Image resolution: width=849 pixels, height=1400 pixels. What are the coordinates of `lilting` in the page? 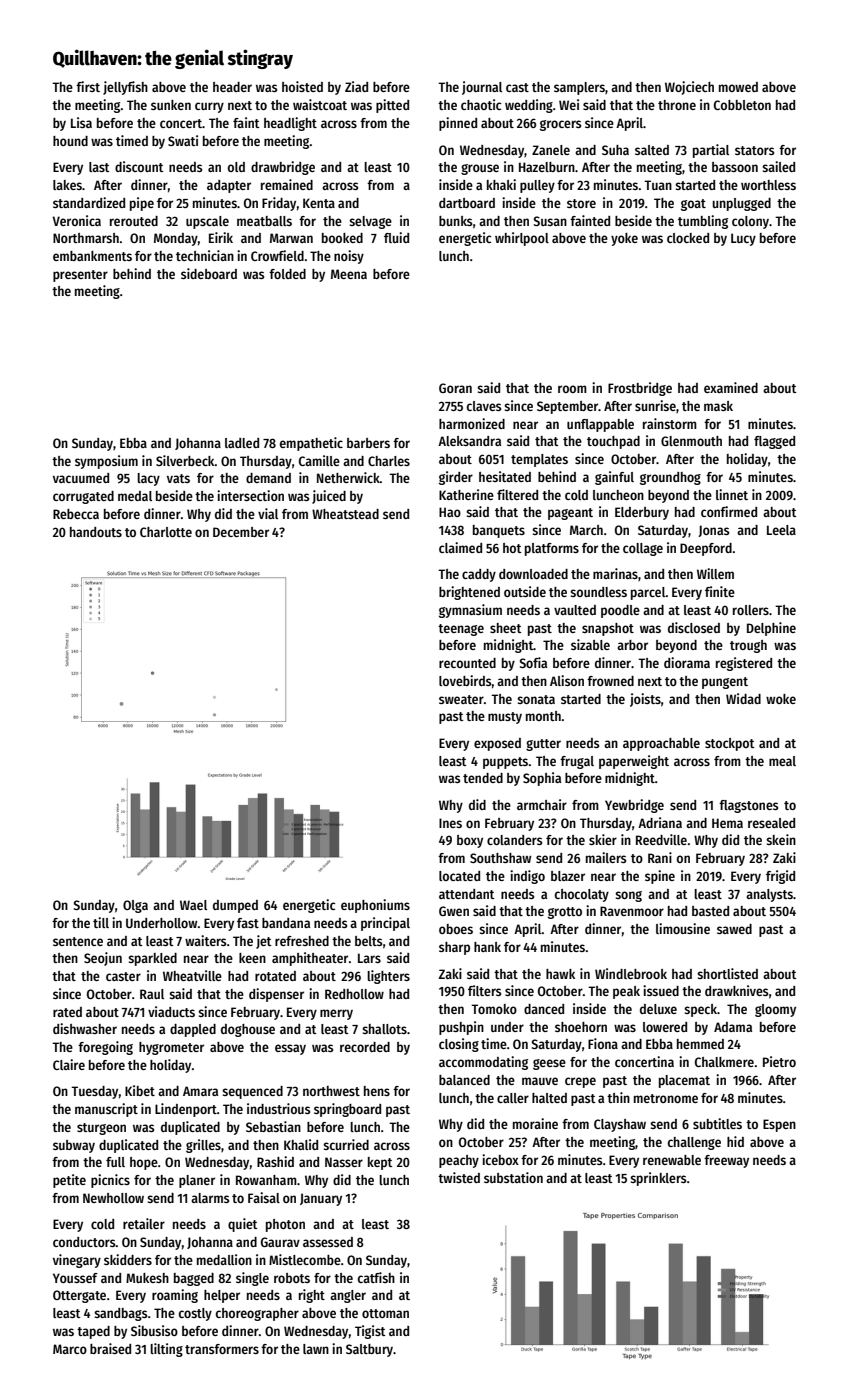 It's located at (166, 1350).
